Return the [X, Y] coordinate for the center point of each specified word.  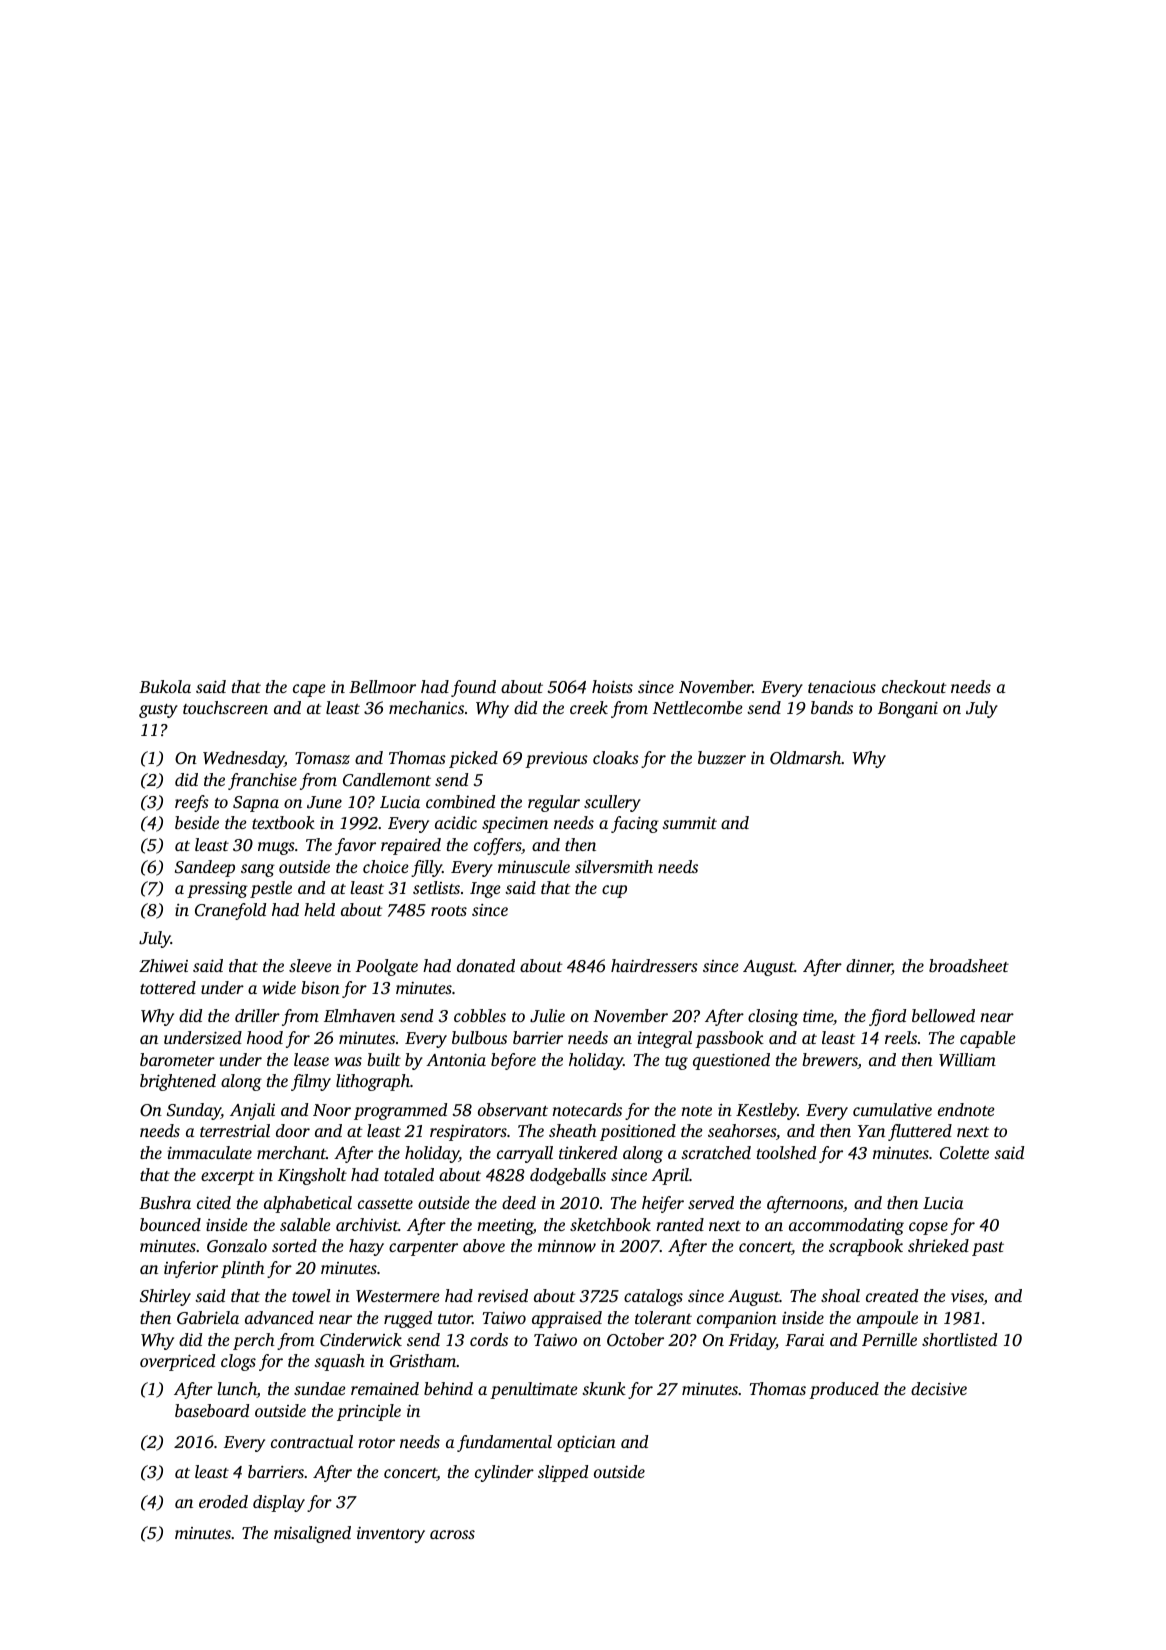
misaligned [312, 1534]
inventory [391, 1535]
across [452, 1534]
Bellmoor [382, 686]
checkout [914, 686]
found [473, 688]
